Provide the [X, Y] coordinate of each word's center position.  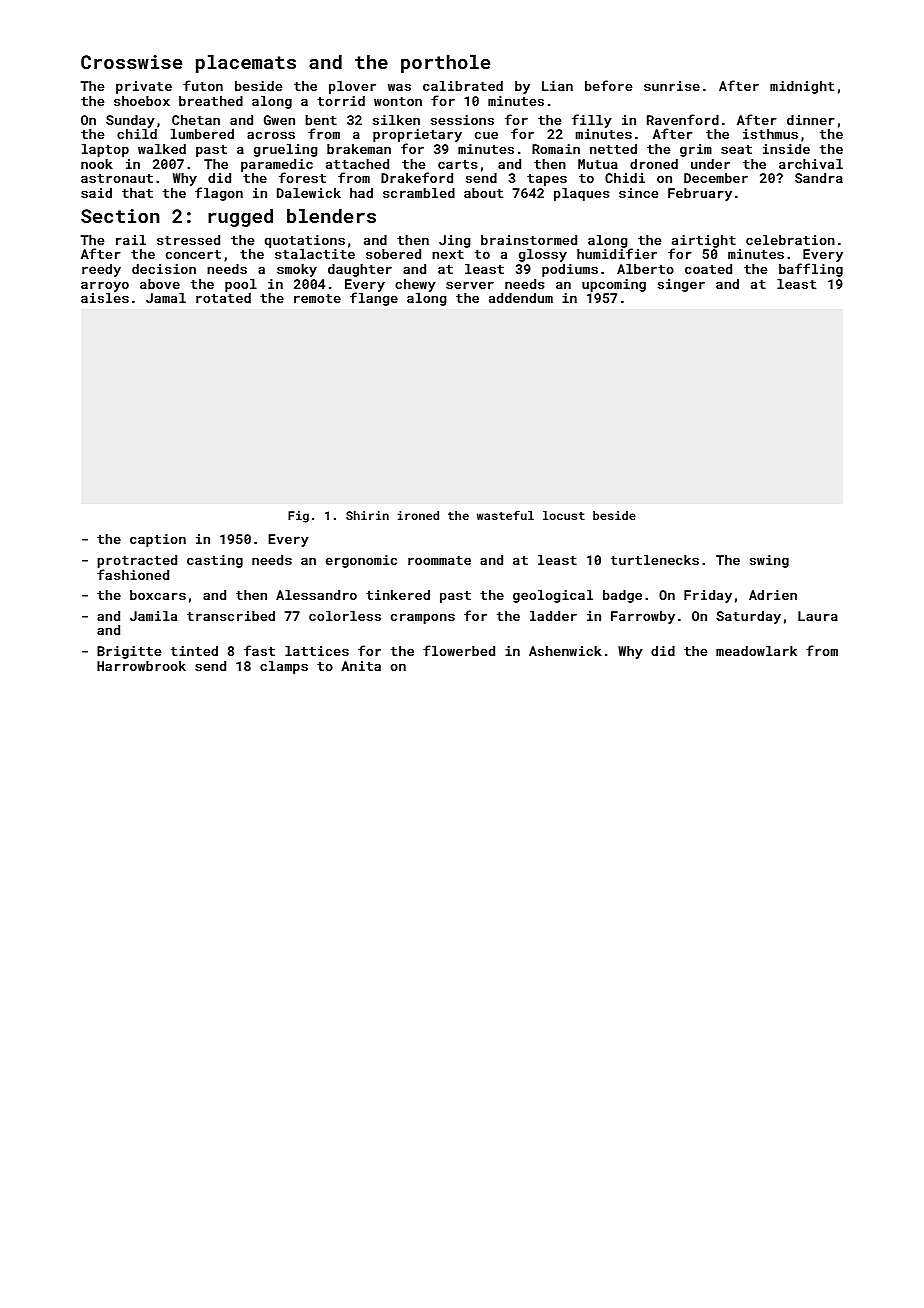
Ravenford [683, 119]
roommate [439, 560]
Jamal [166, 298]
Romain [556, 149]
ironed [418, 515]
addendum [521, 298]
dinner [811, 120]
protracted [137, 561]
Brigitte [129, 652]
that [137, 193]
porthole [445, 63]
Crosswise [131, 62]
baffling [811, 270]
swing [769, 561]
